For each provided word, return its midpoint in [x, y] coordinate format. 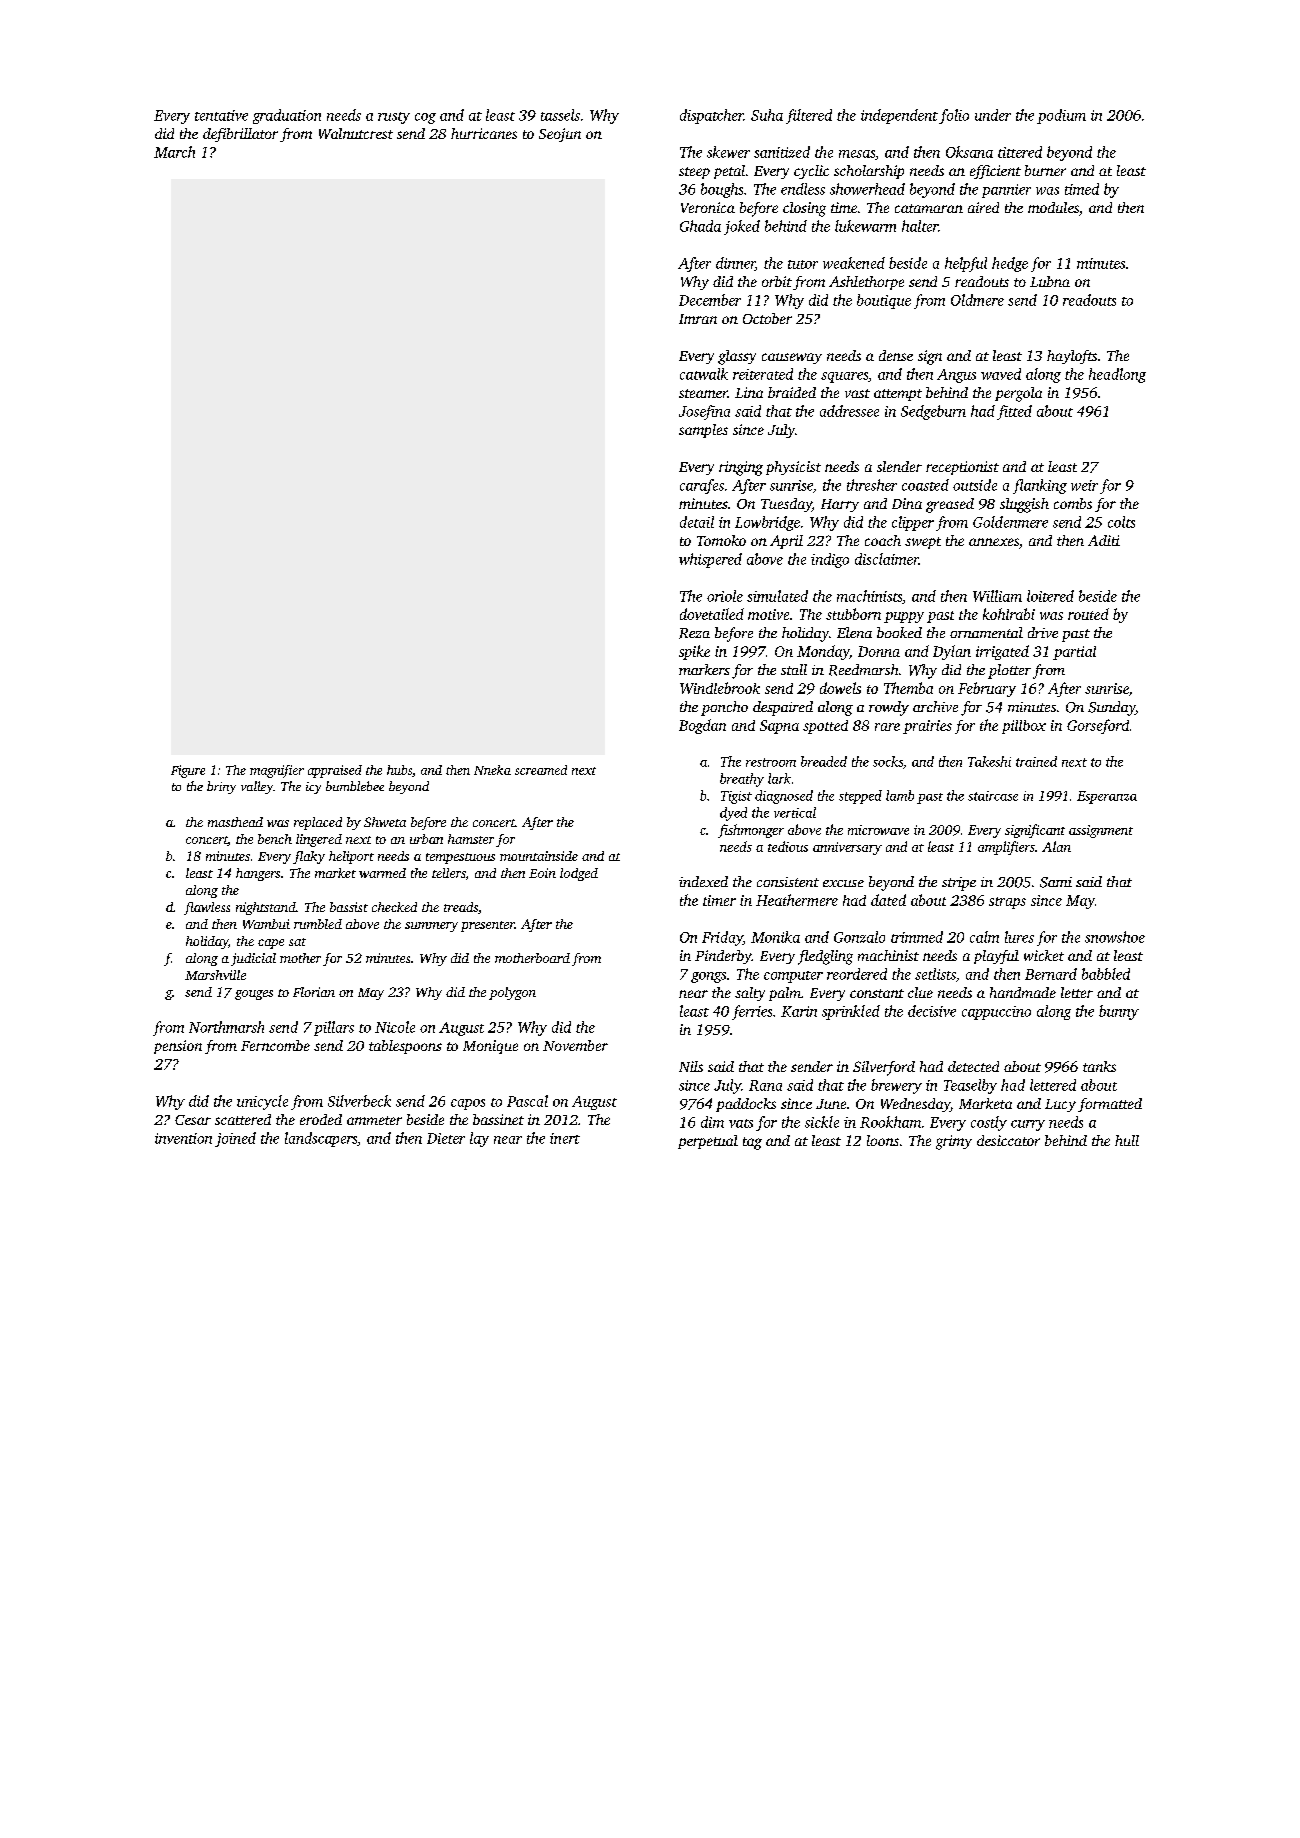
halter [920, 226]
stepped [860, 797]
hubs [399, 770]
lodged [579, 874]
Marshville [215, 975]
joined [235, 1139]
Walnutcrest [356, 133]
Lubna [1050, 281]
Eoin [542, 873]
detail [697, 522]
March [174, 152]
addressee [849, 411]
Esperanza [1107, 797]
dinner [735, 264]
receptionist [962, 468]
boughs [722, 190]
